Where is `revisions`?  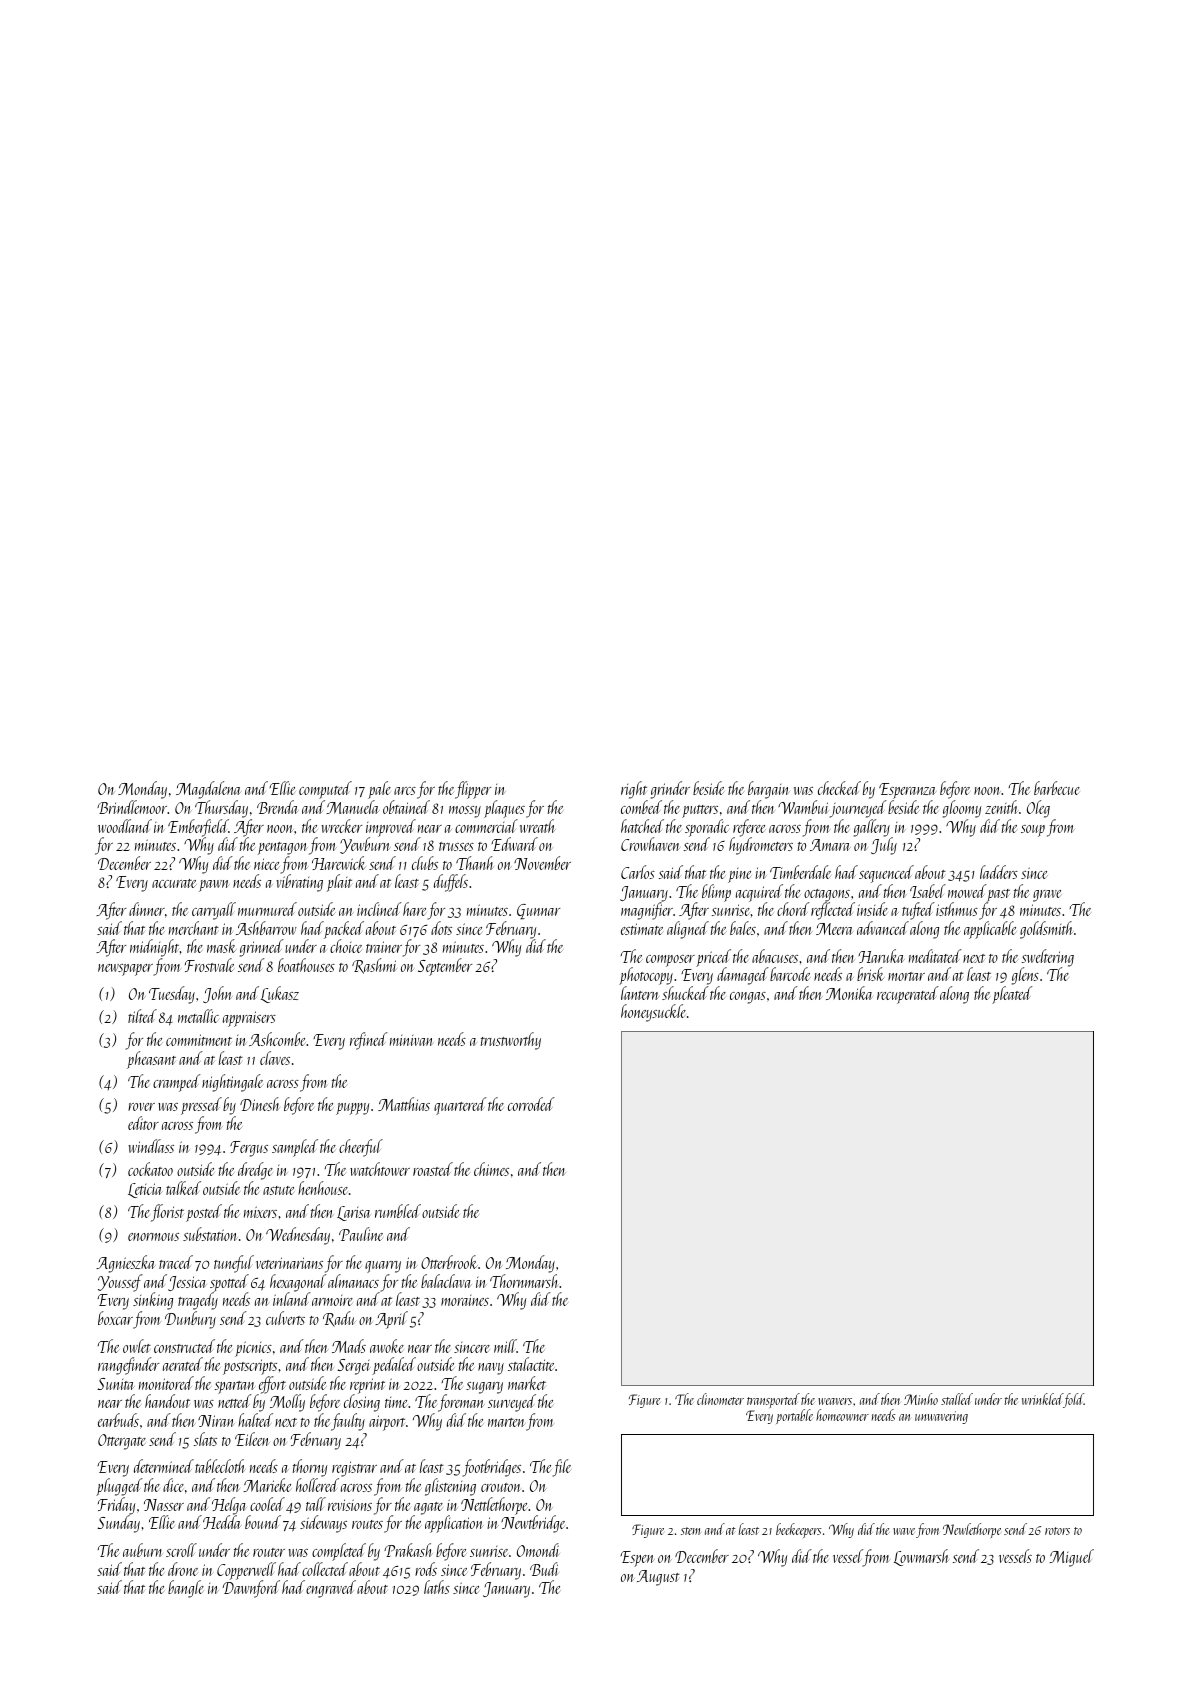 revisions is located at coordinates (350, 1505).
